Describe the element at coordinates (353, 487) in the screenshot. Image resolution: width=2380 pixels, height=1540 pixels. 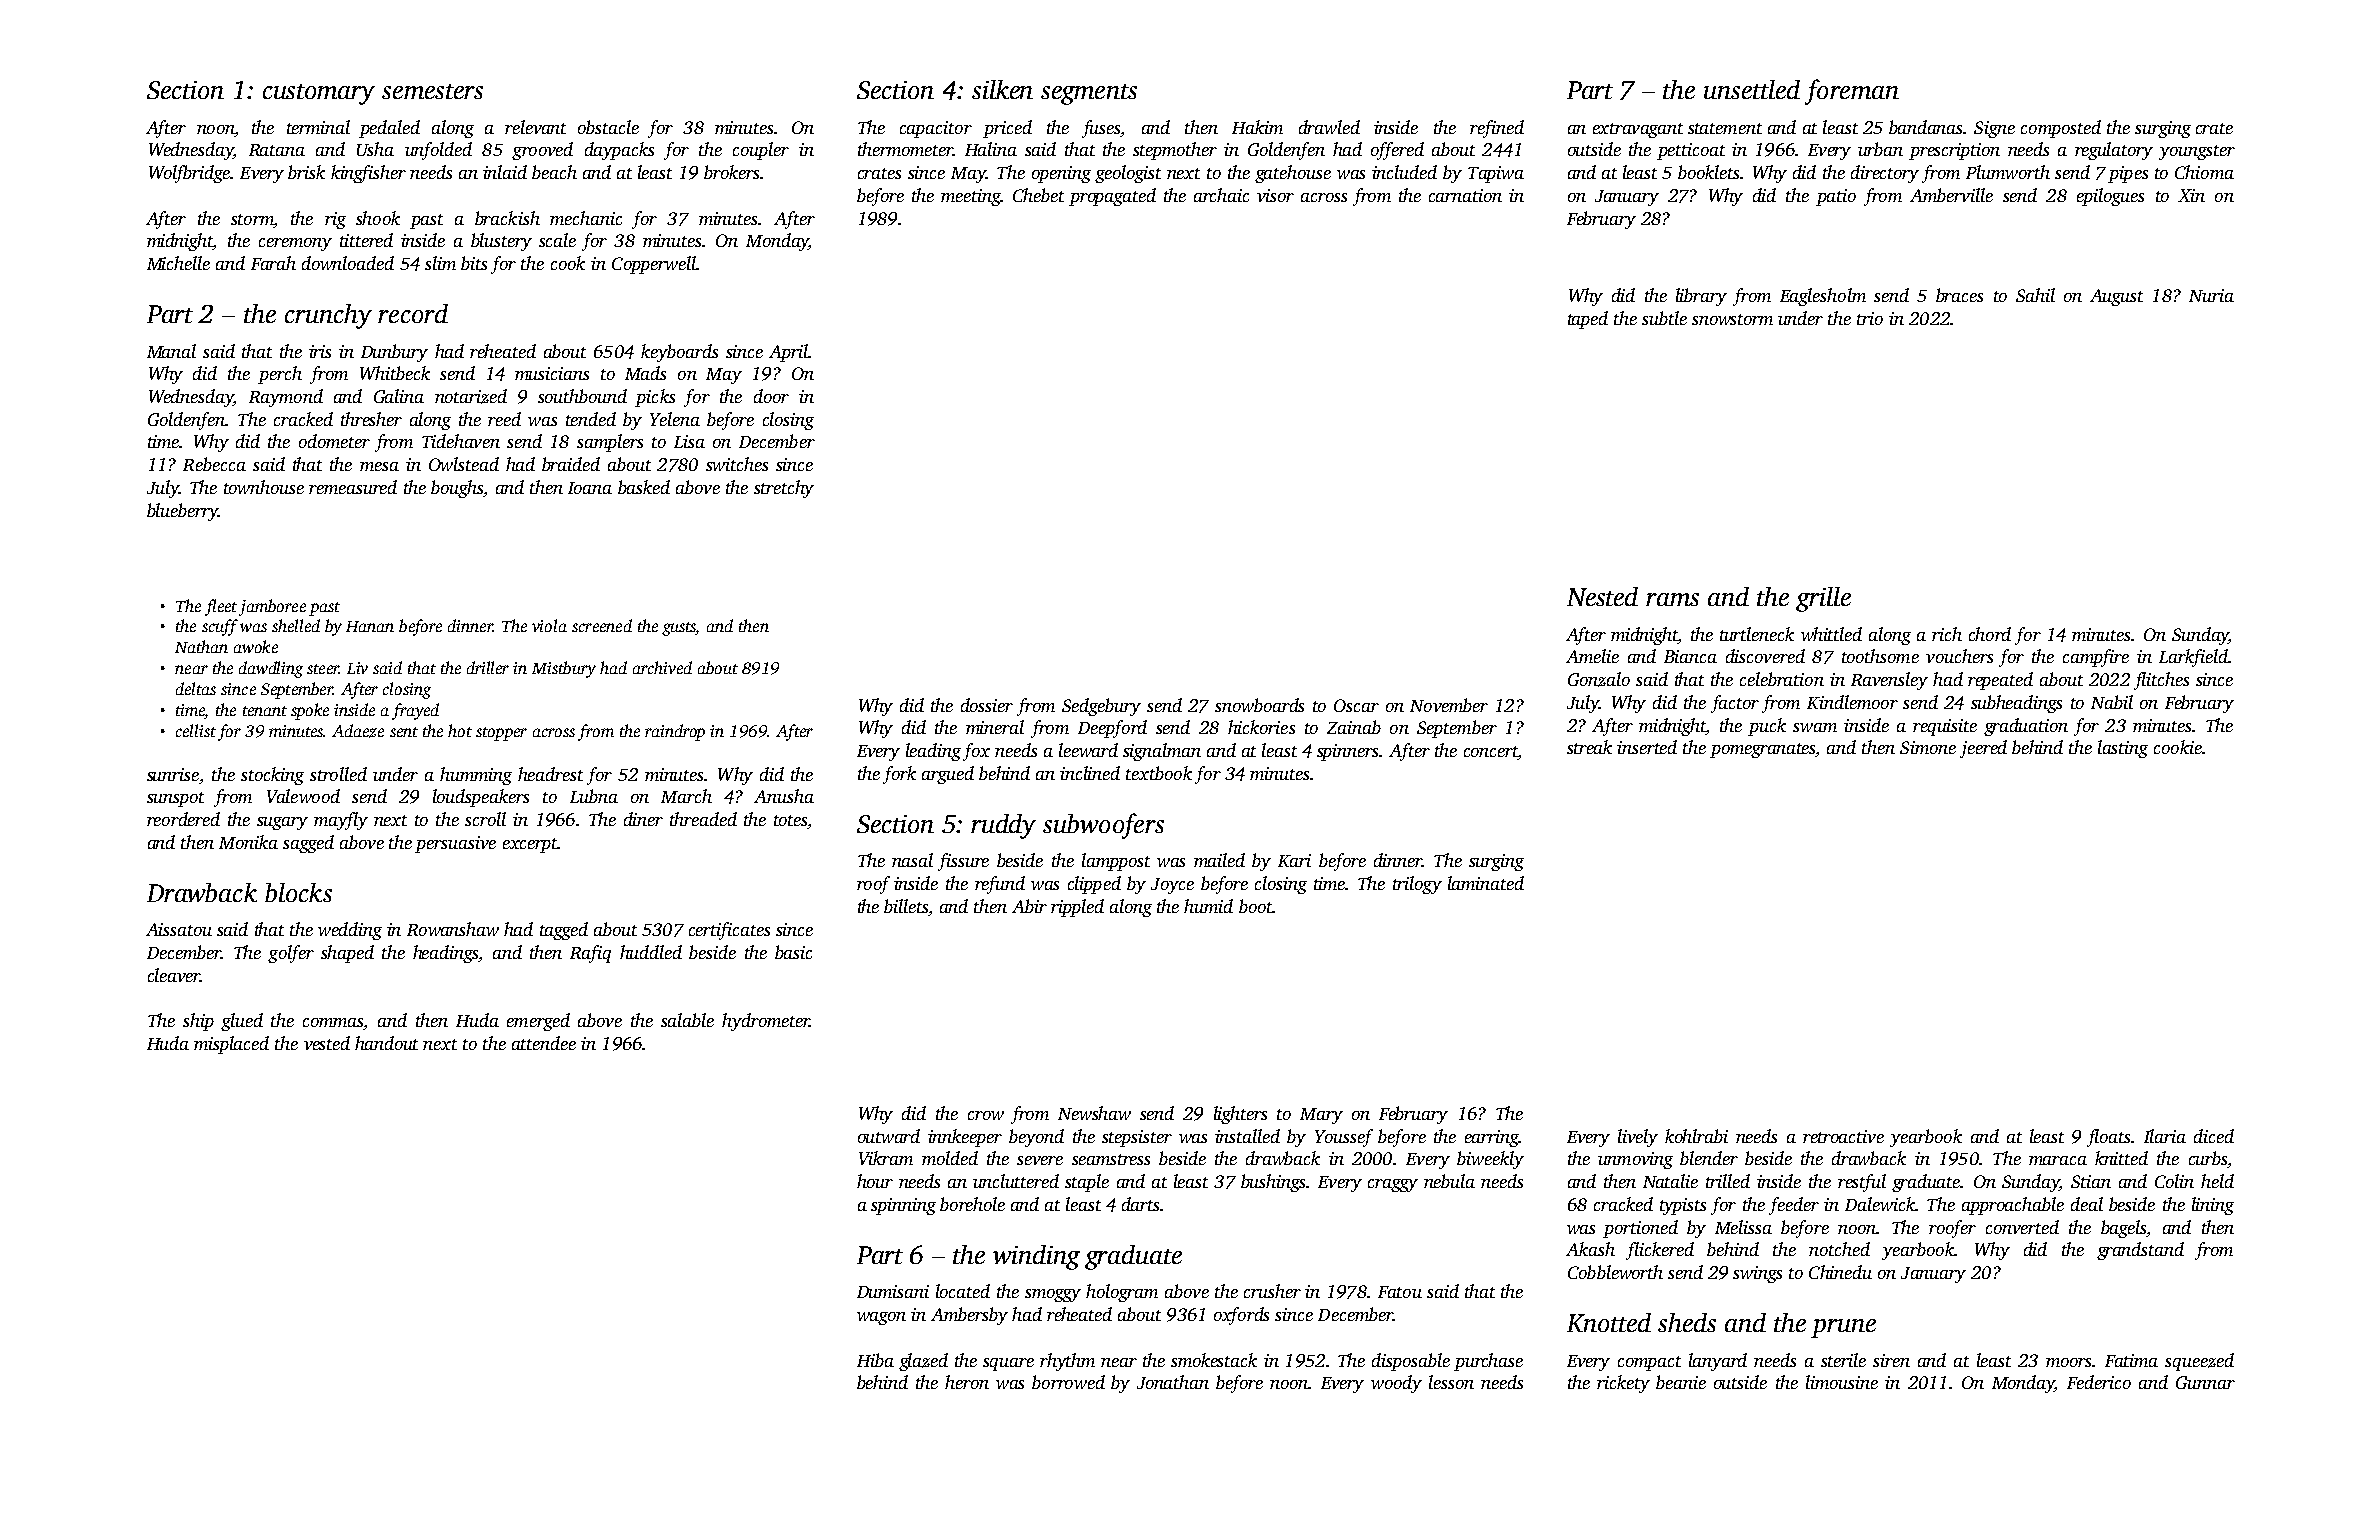
I see `remeasured` at that location.
